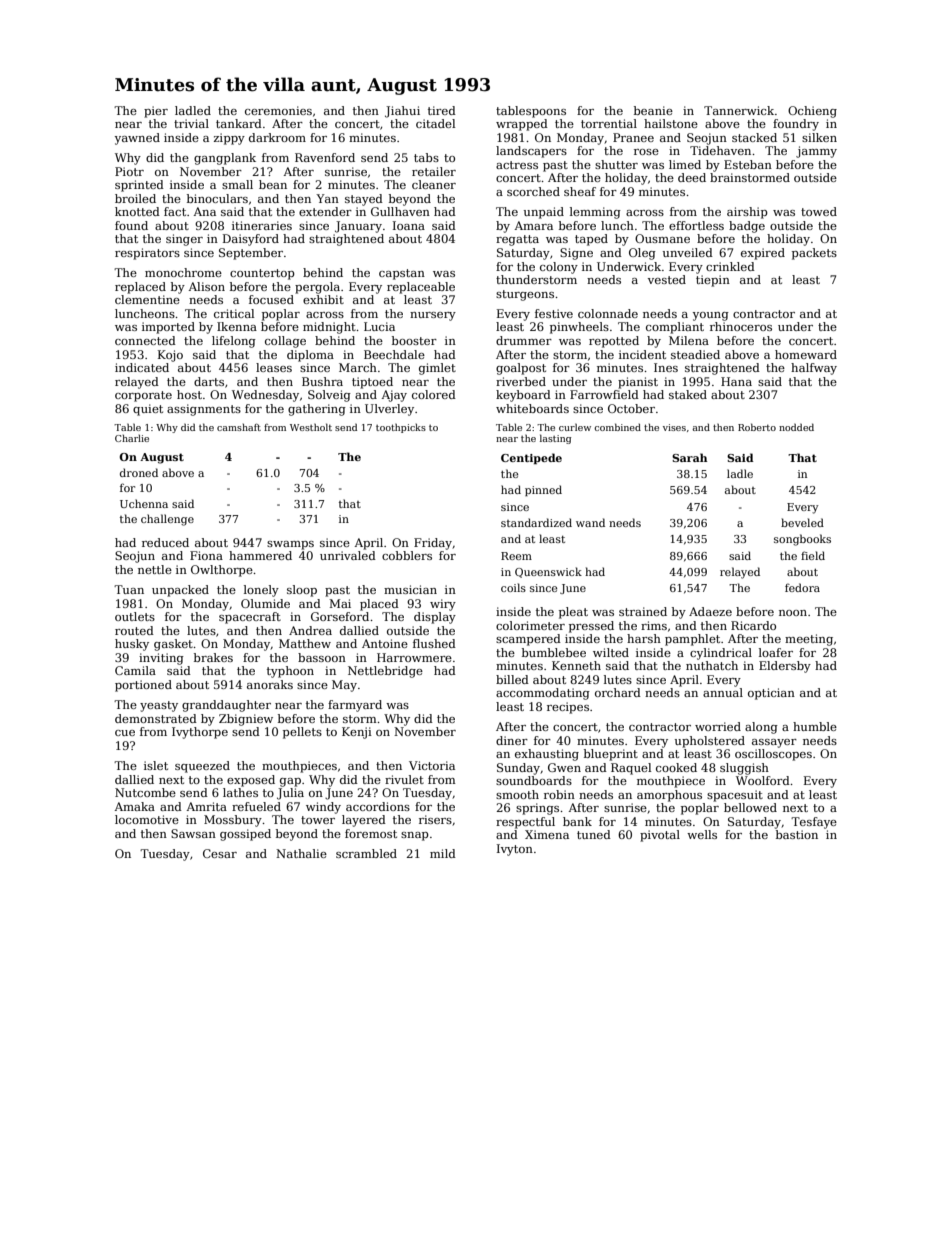 The width and height of the page is (952, 1233). Describe the element at coordinates (364, 200) in the page. I see `stayed` at that location.
